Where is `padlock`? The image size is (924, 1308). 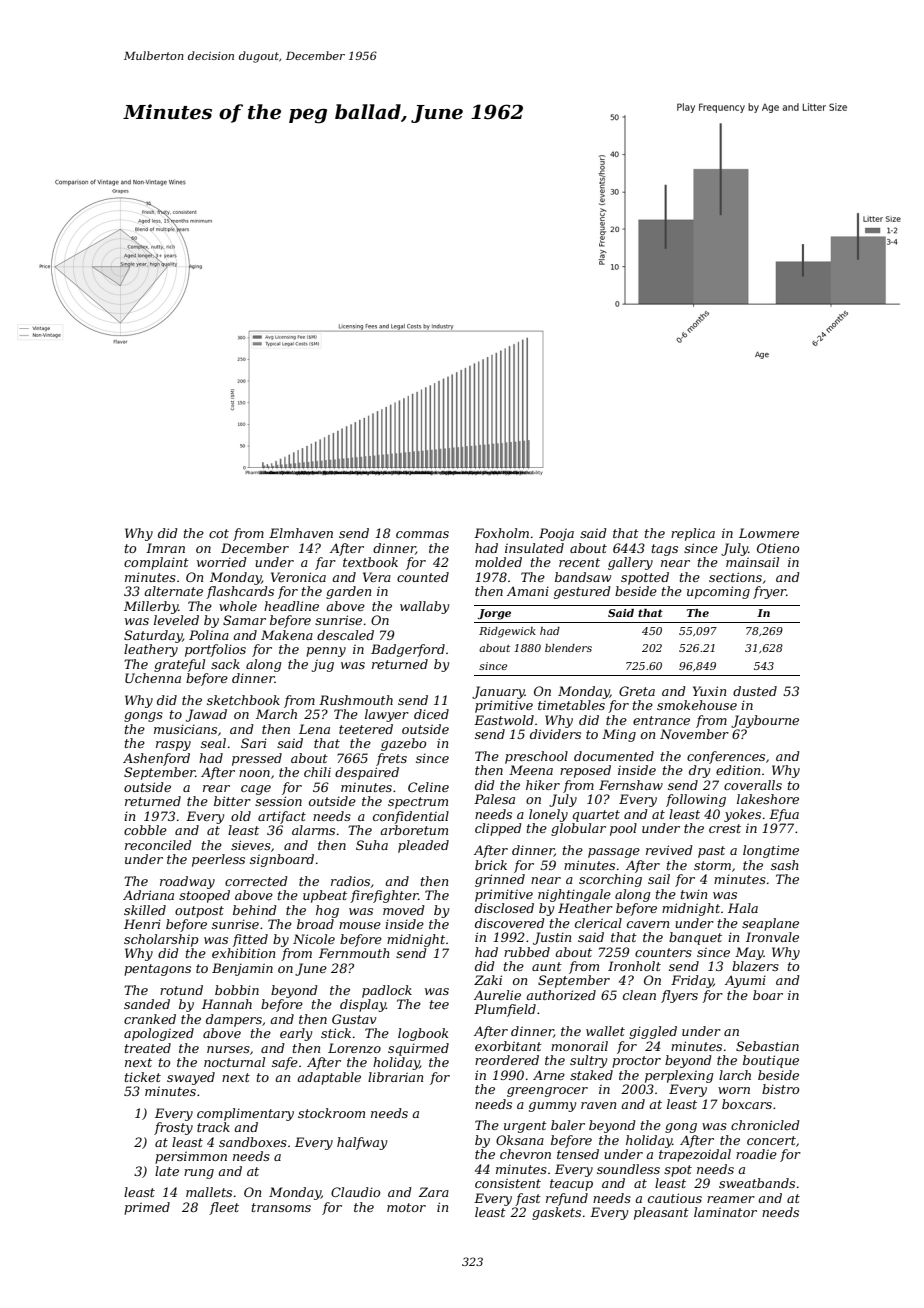 padlock is located at coordinates (387, 991).
